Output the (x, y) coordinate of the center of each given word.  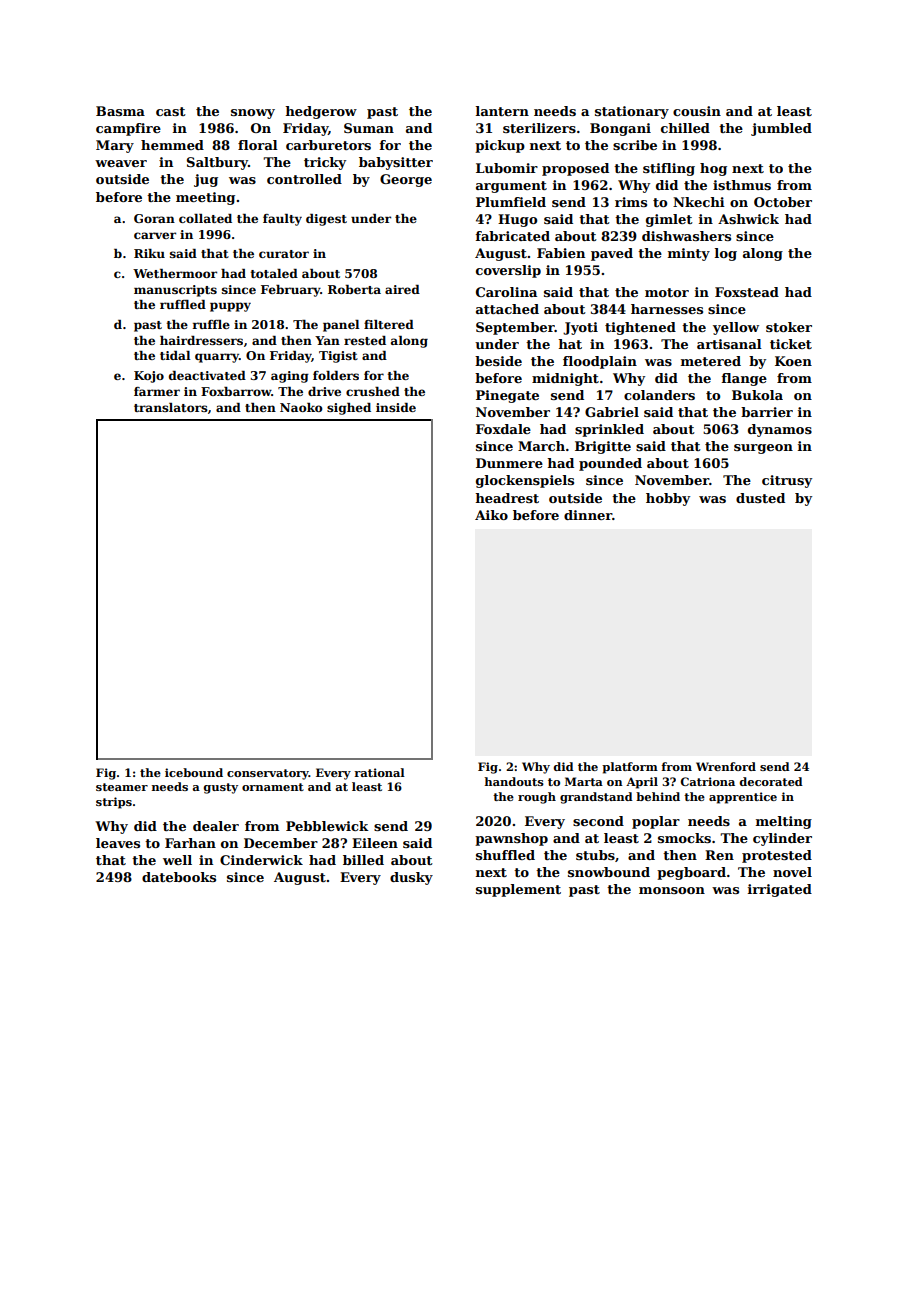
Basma (120, 111)
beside (498, 361)
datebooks (179, 877)
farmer (157, 391)
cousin (697, 111)
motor (667, 292)
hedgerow (321, 112)
